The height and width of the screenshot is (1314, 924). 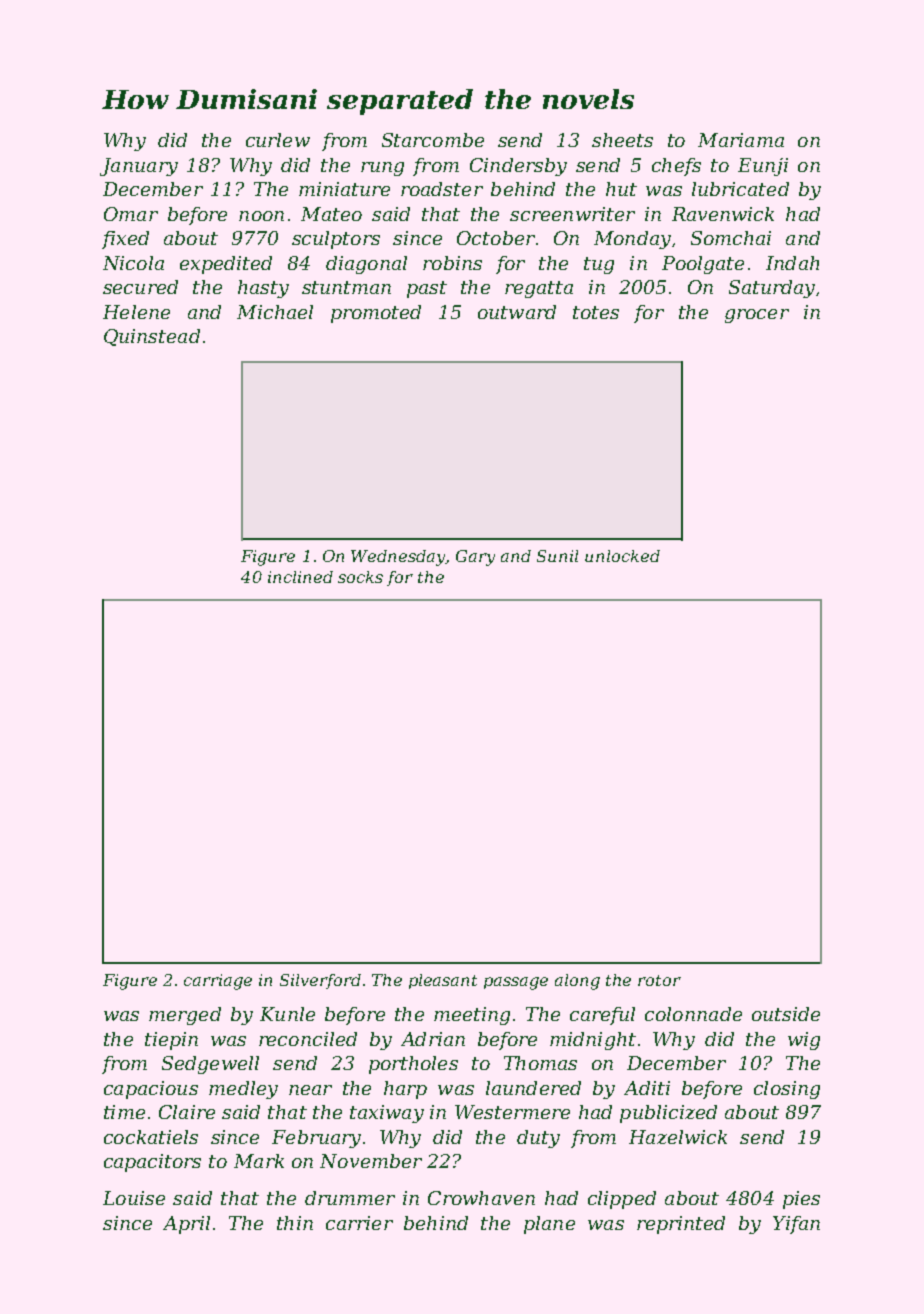 I want to click on outward, so click(x=517, y=312).
